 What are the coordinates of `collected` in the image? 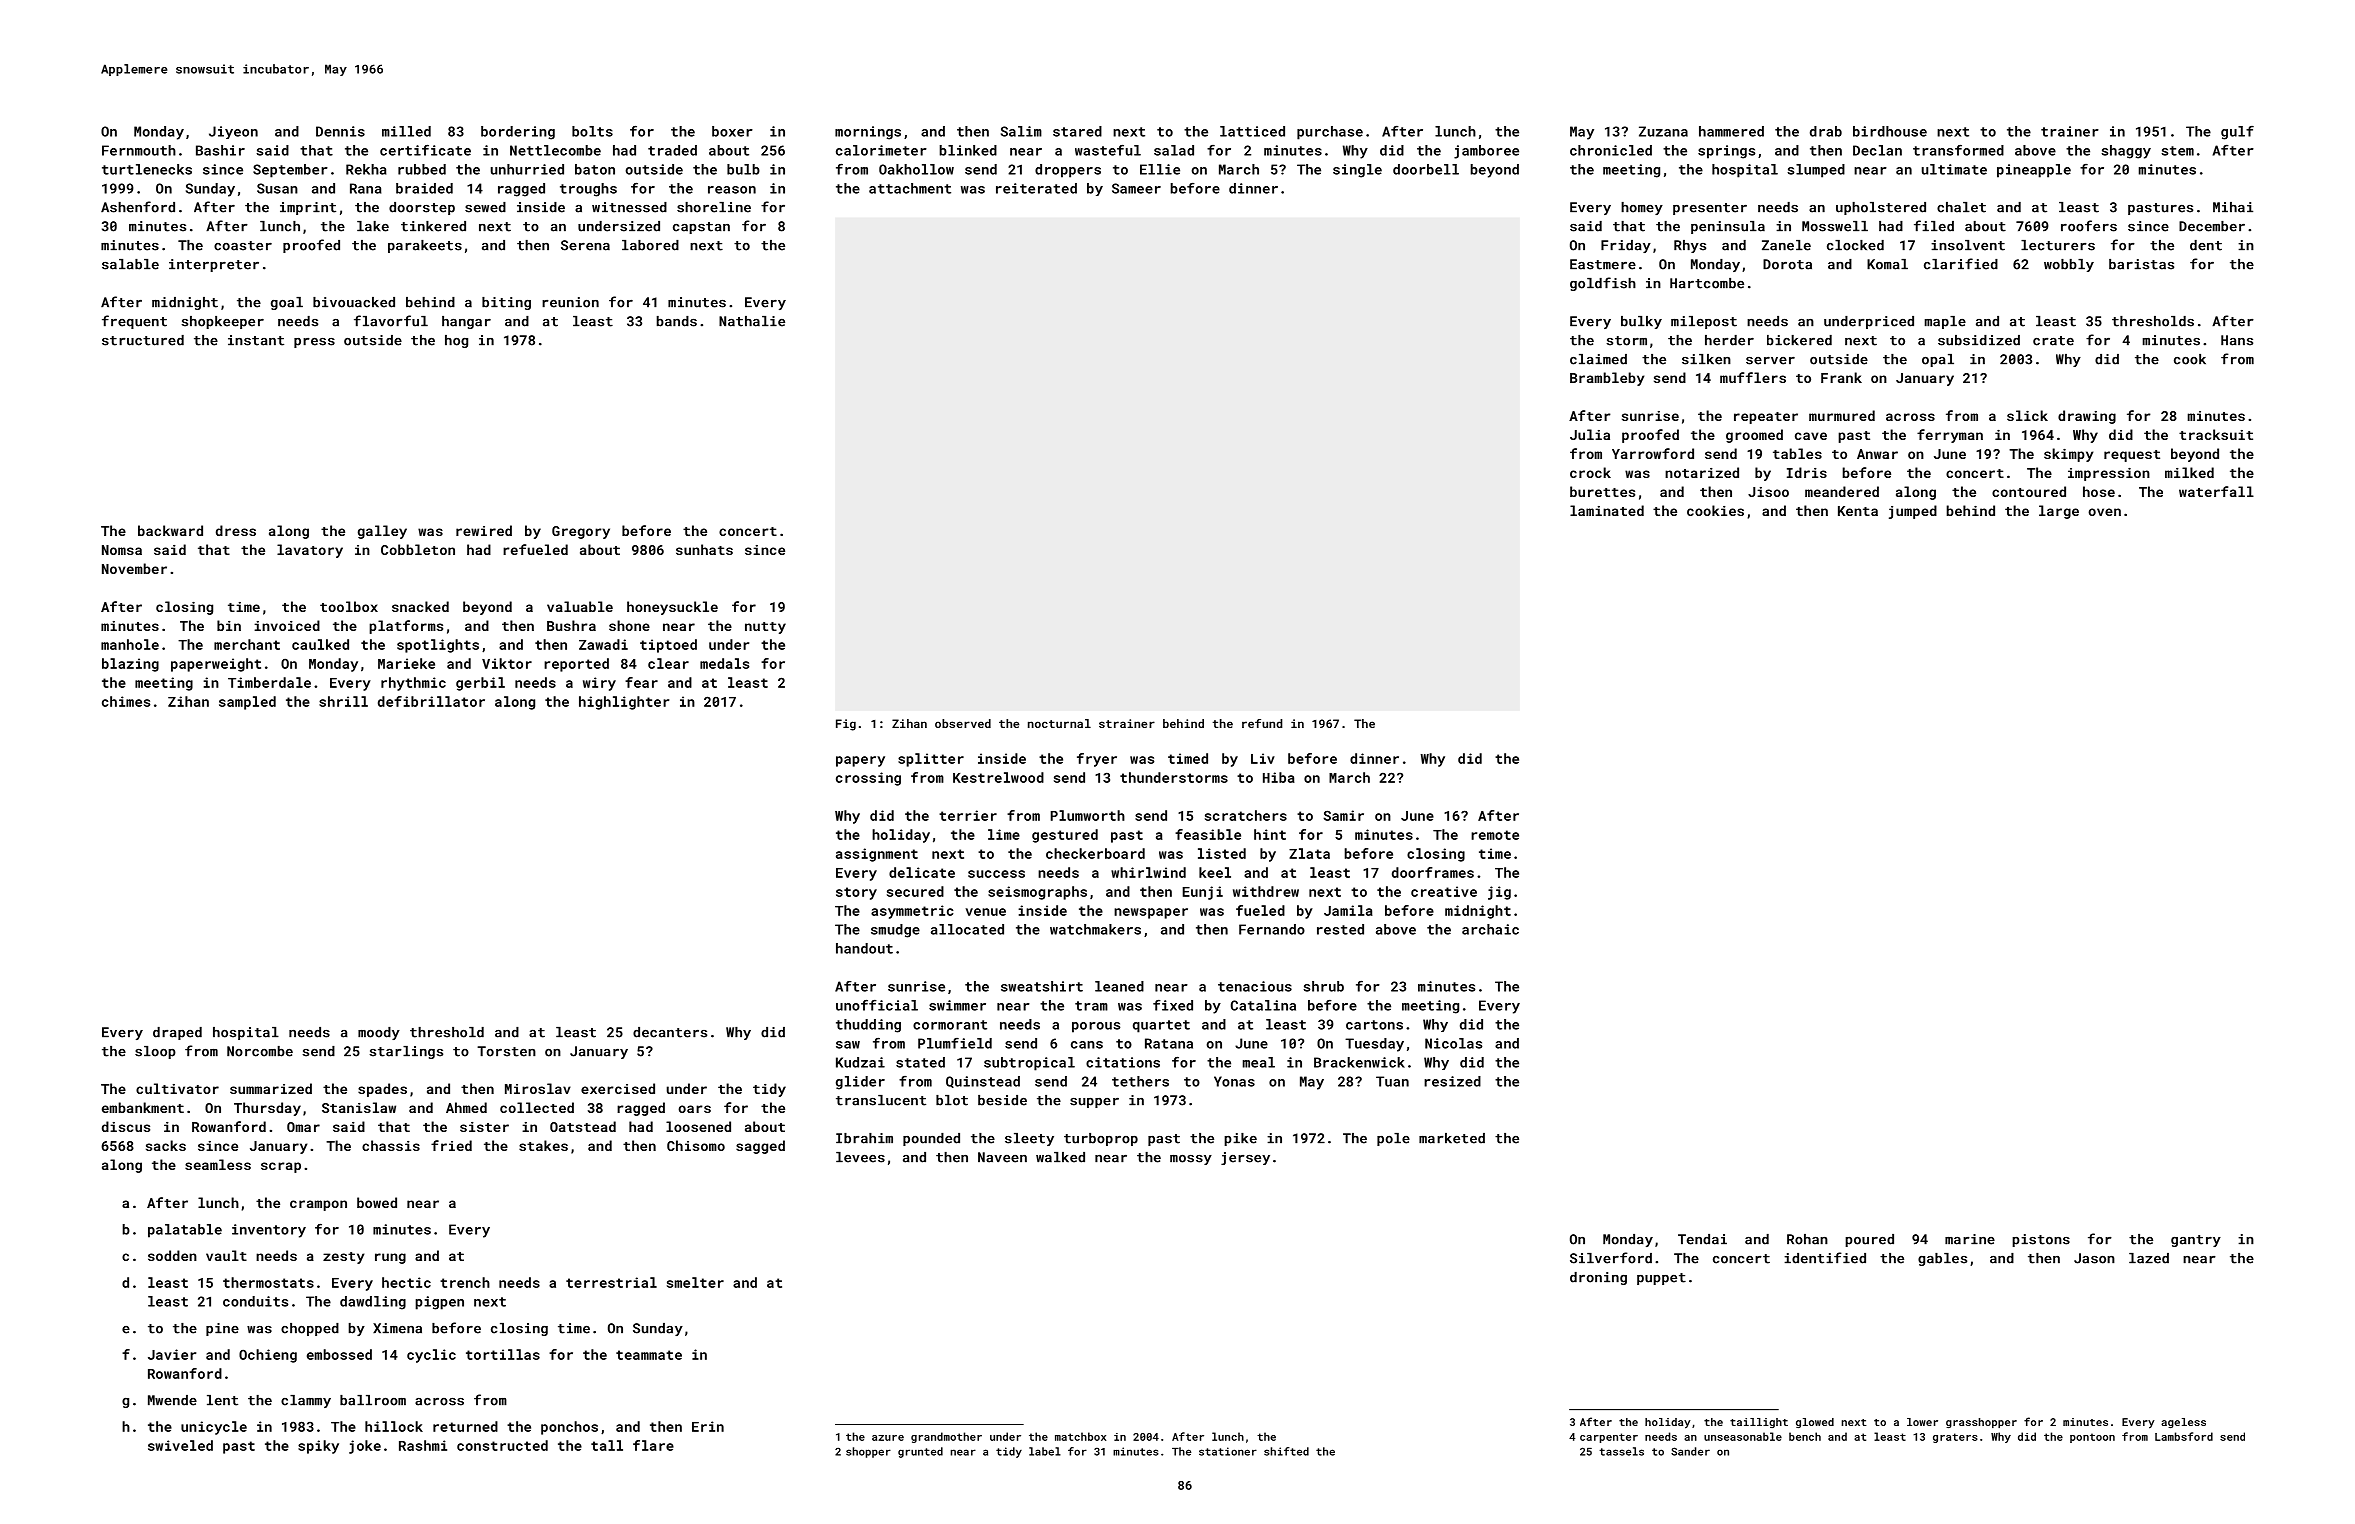 It's located at (537, 1107).
